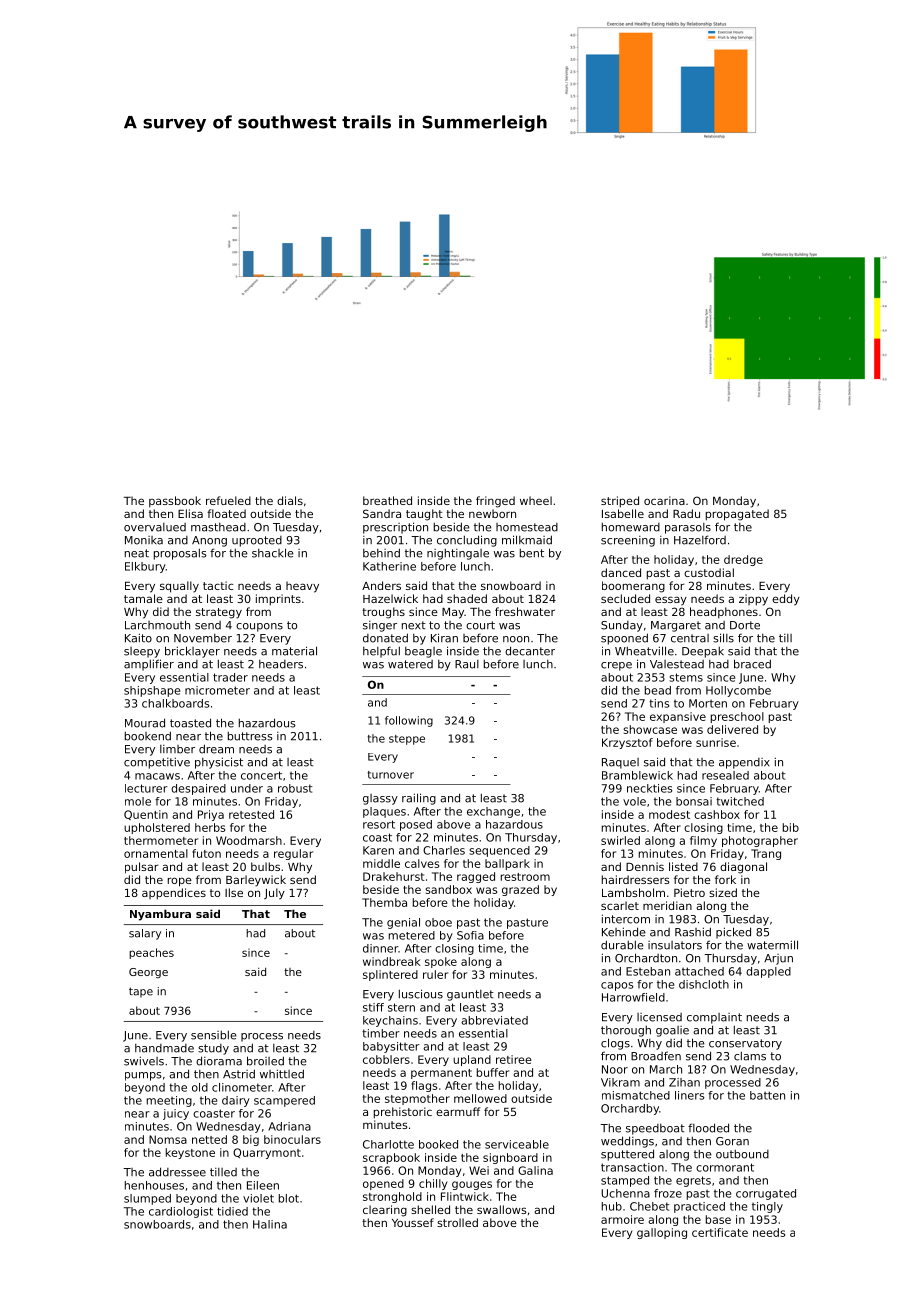 This page has height=1308, width=924. What do you see at coordinates (179, 587) in the page?
I see `squally` at bounding box center [179, 587].
